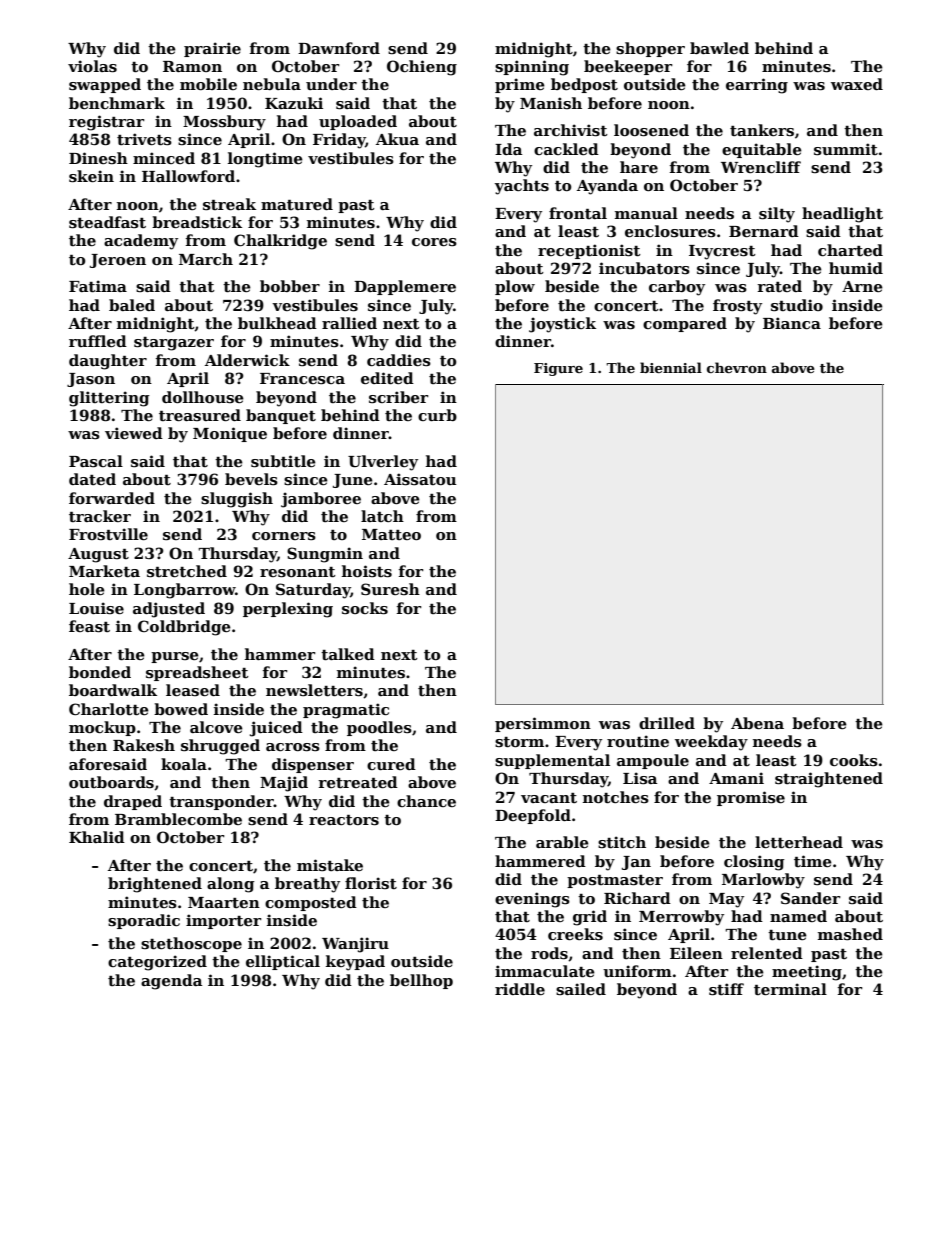  What do you see at coordinates (650, 49) in the screenshot?
I see `shopper` at bounding box center [650, 49].
